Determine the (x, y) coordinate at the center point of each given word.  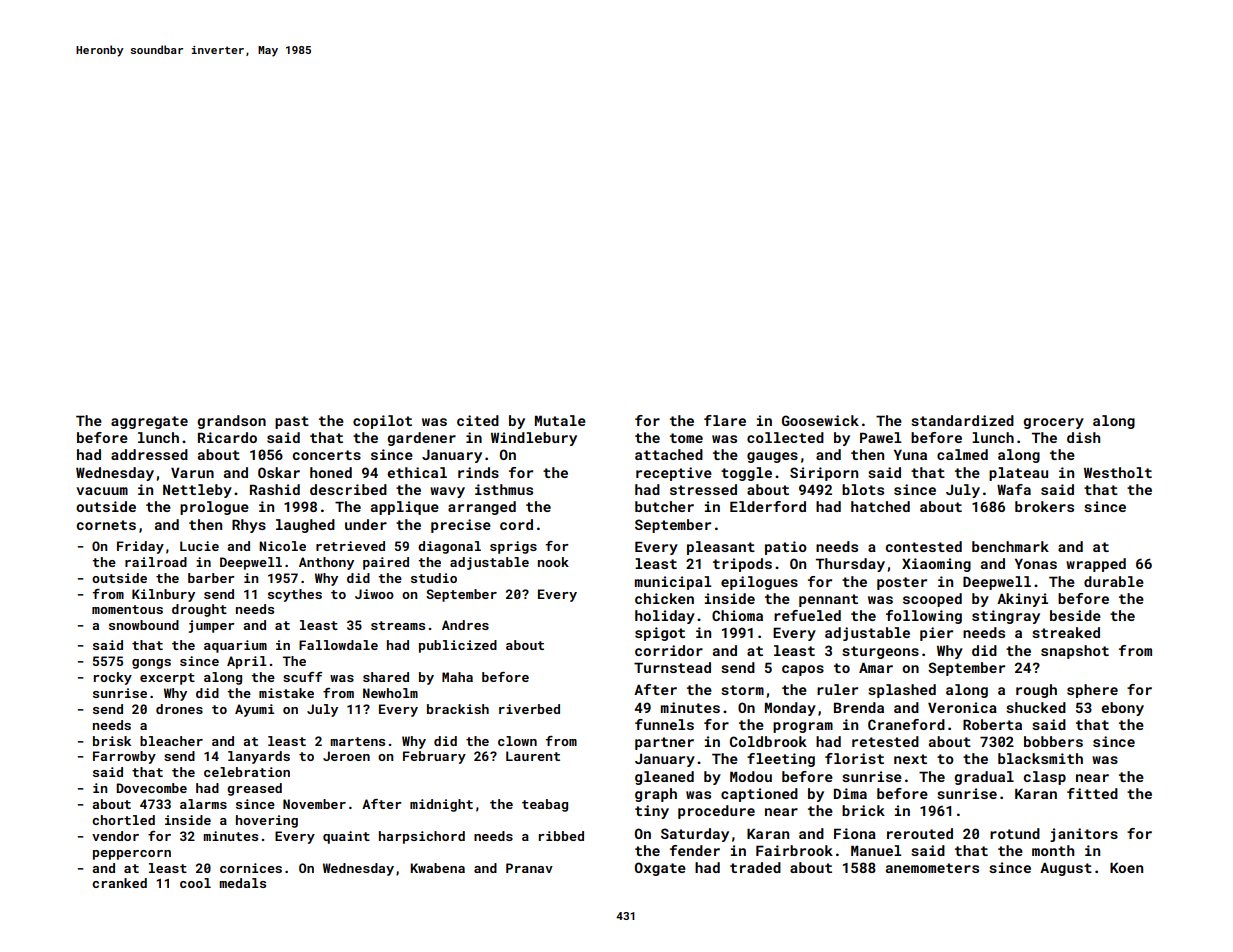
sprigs (513, 547)
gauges (772, 457)
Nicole (282, 546)
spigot (660, 634)
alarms (203, 804)
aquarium (235, 646)
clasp (1045, 778)
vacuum (102, 491)
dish (1083, 437)
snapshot (1075, 652)
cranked (119, 883)
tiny (652, 812)
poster (902, 583)
